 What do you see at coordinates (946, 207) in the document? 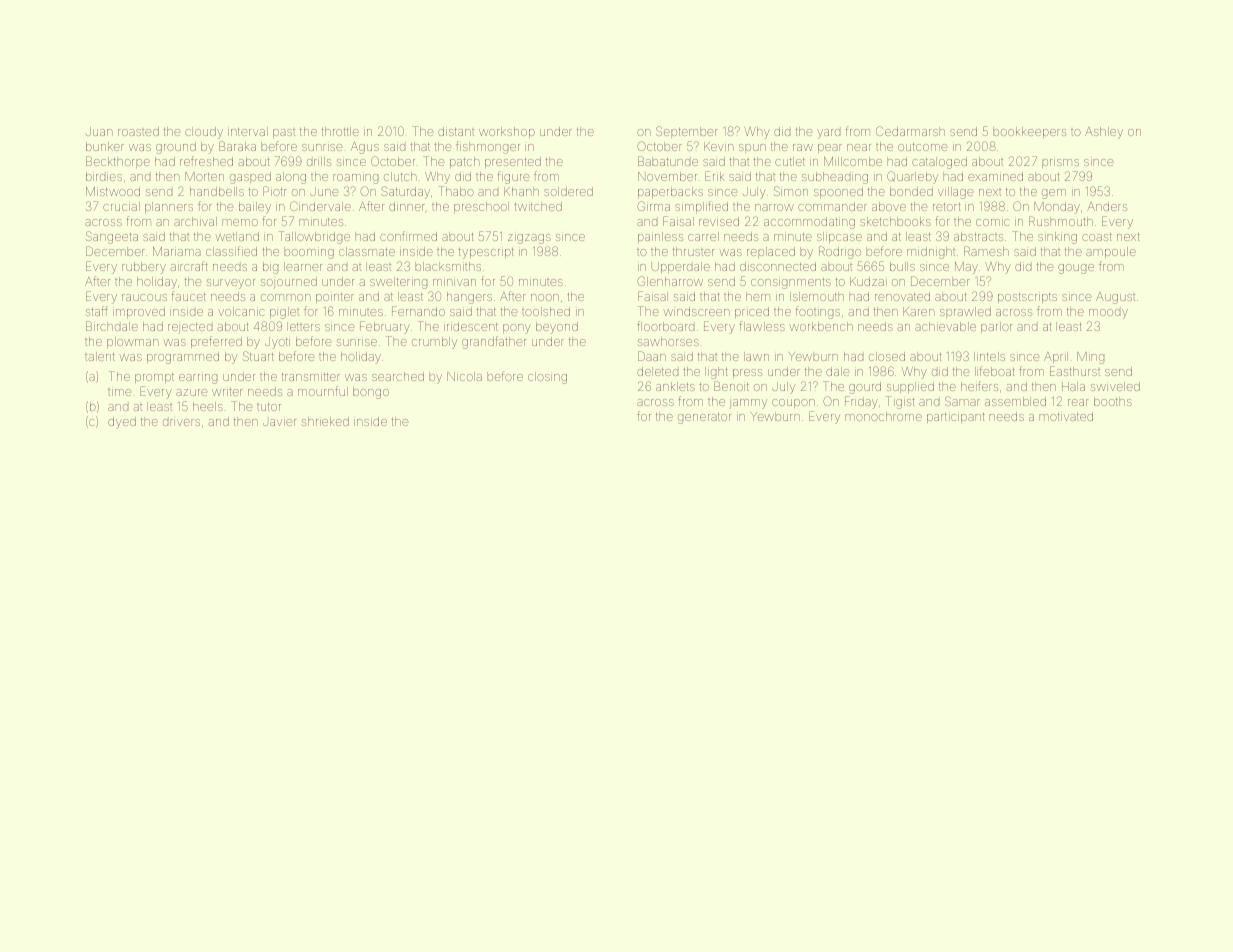
I see `retort` at bounding box center [946, 207].
